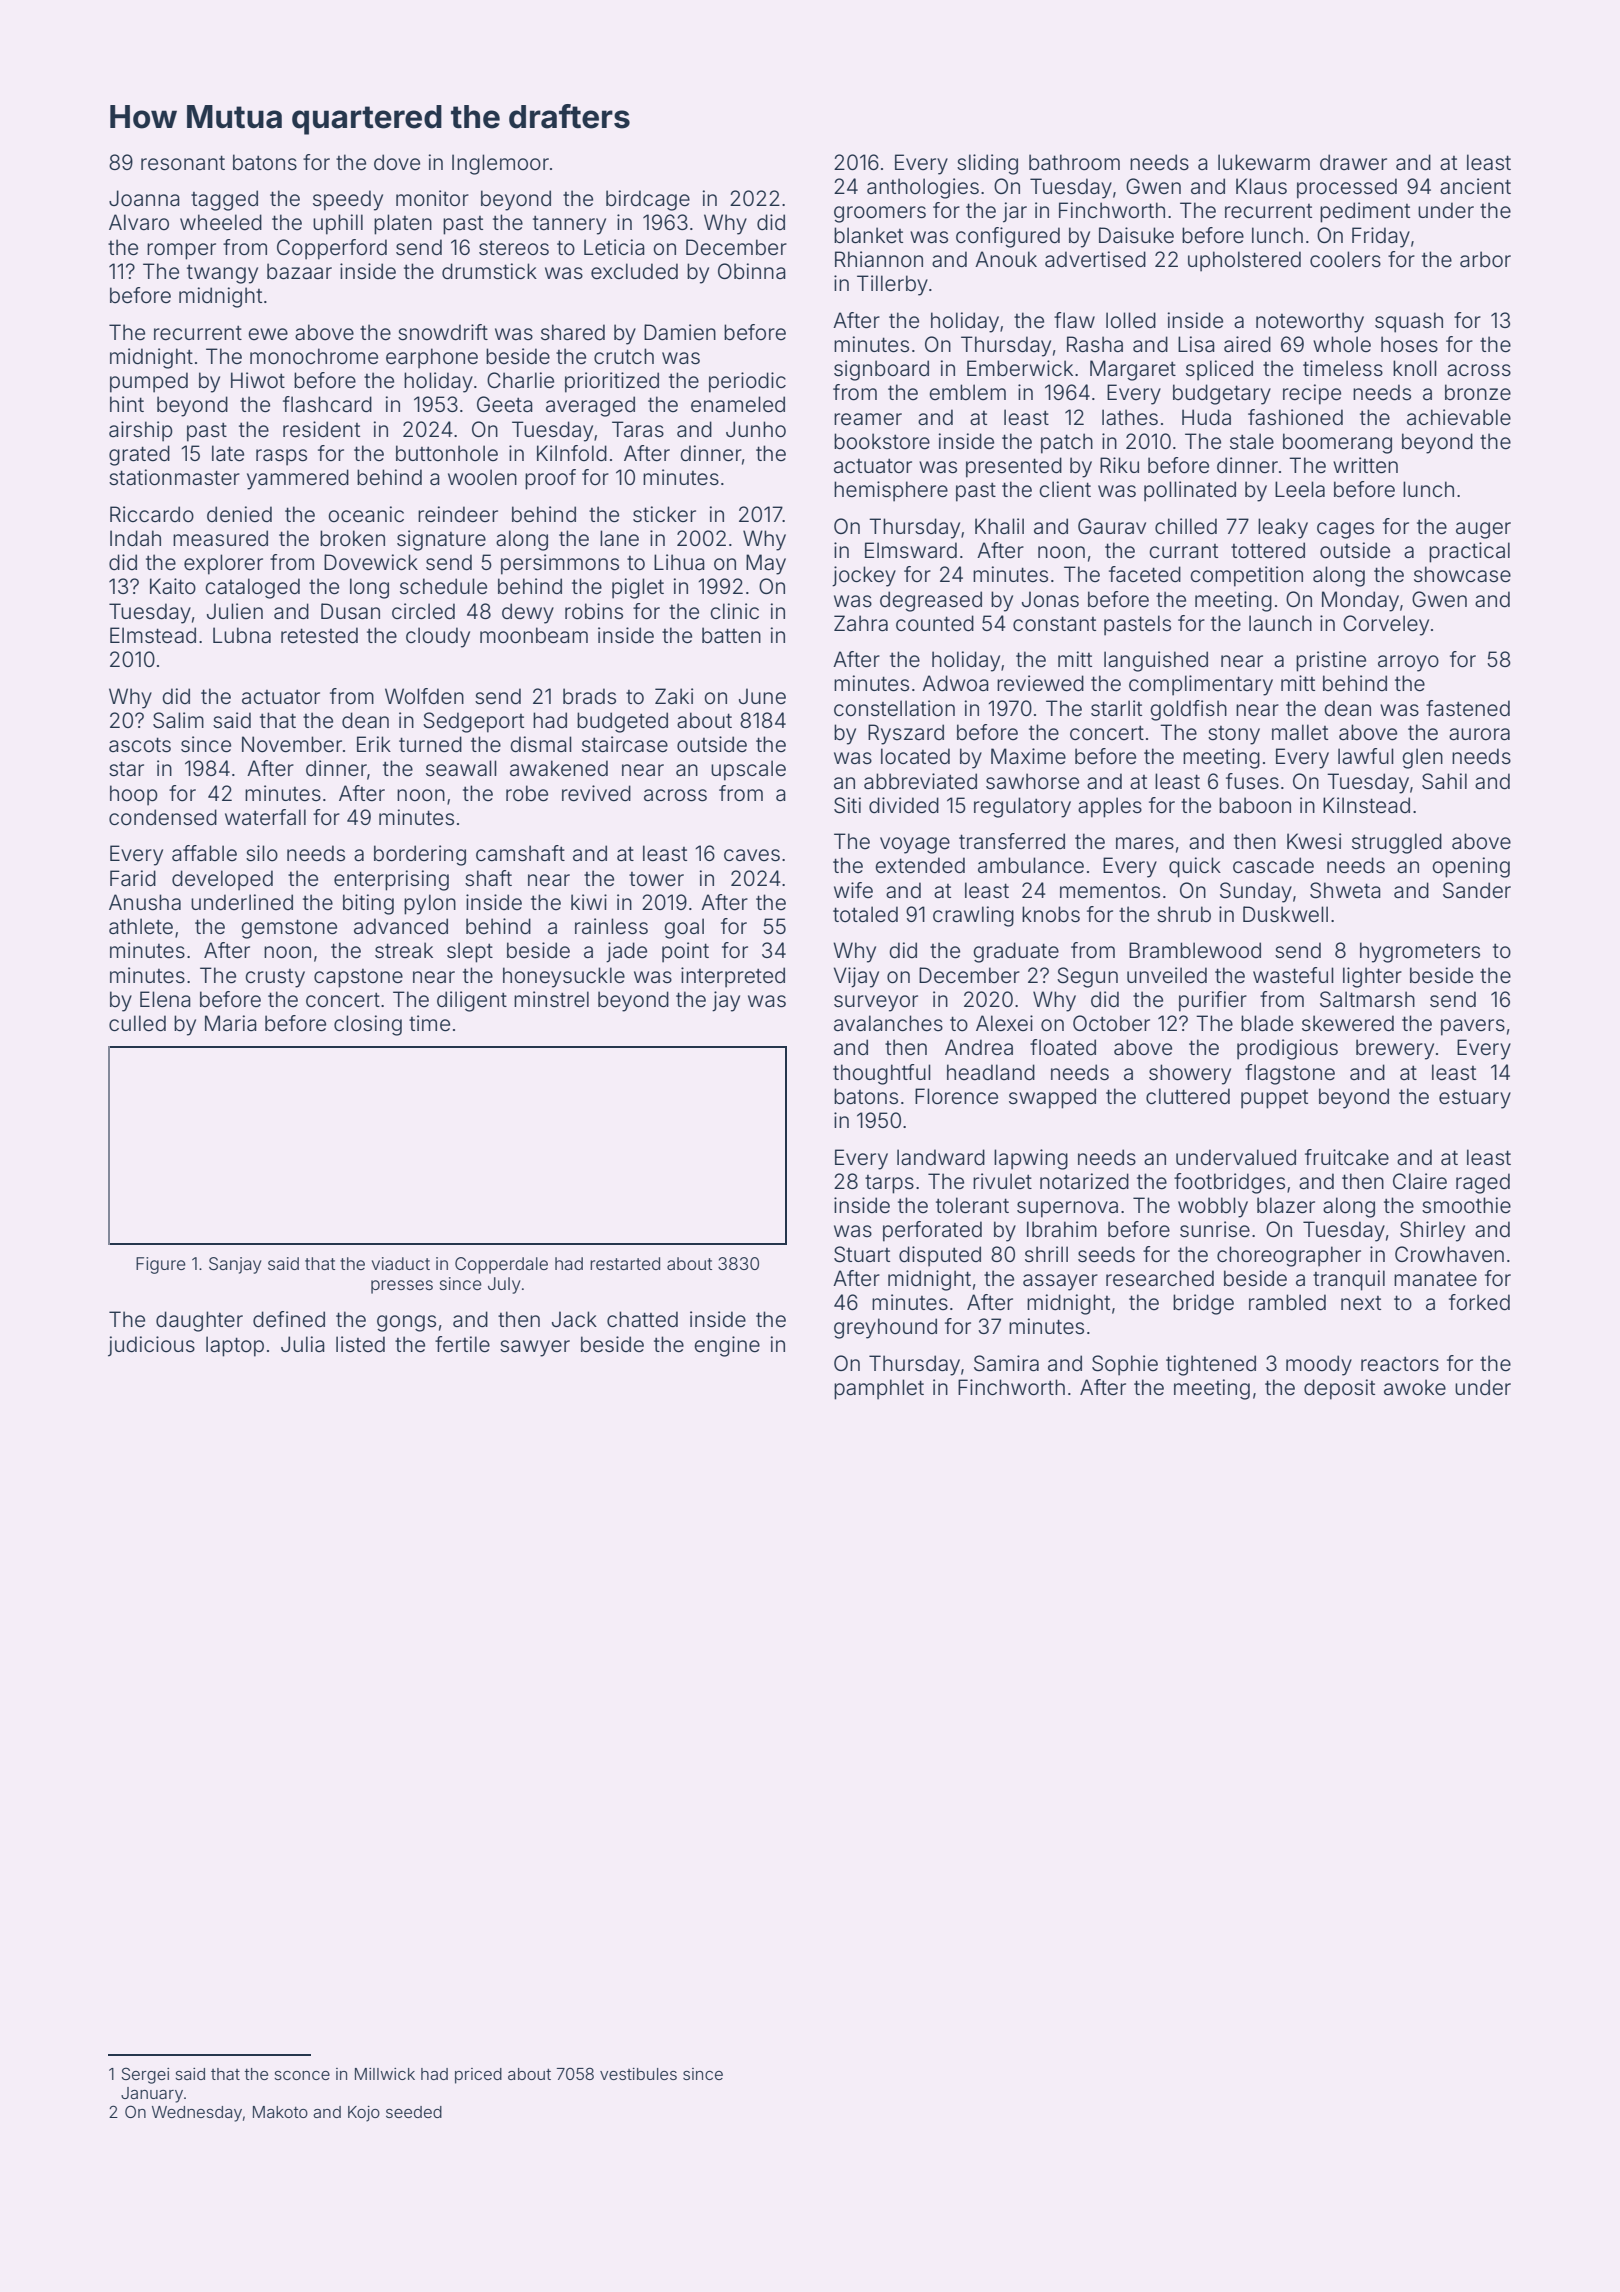 This image has width=1620, height=2292. What do you see at coordinates (500, 164) in the image?
I see `Inglemoor` at bounding box center [500, 164].
